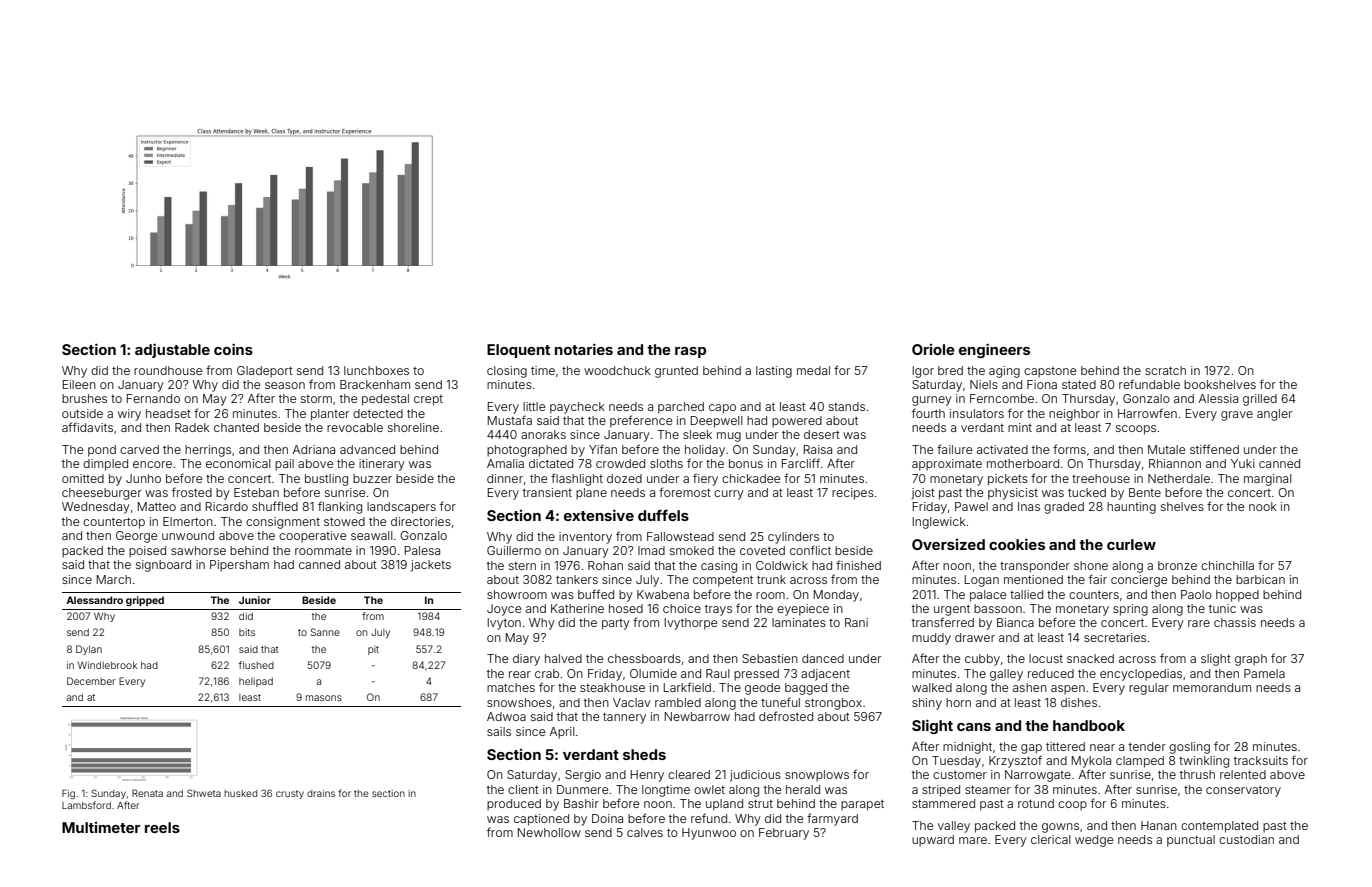 The image size is (1372, 887). Describe the element at coordinates (645, 832) in the image. I see `calves` at that location.
